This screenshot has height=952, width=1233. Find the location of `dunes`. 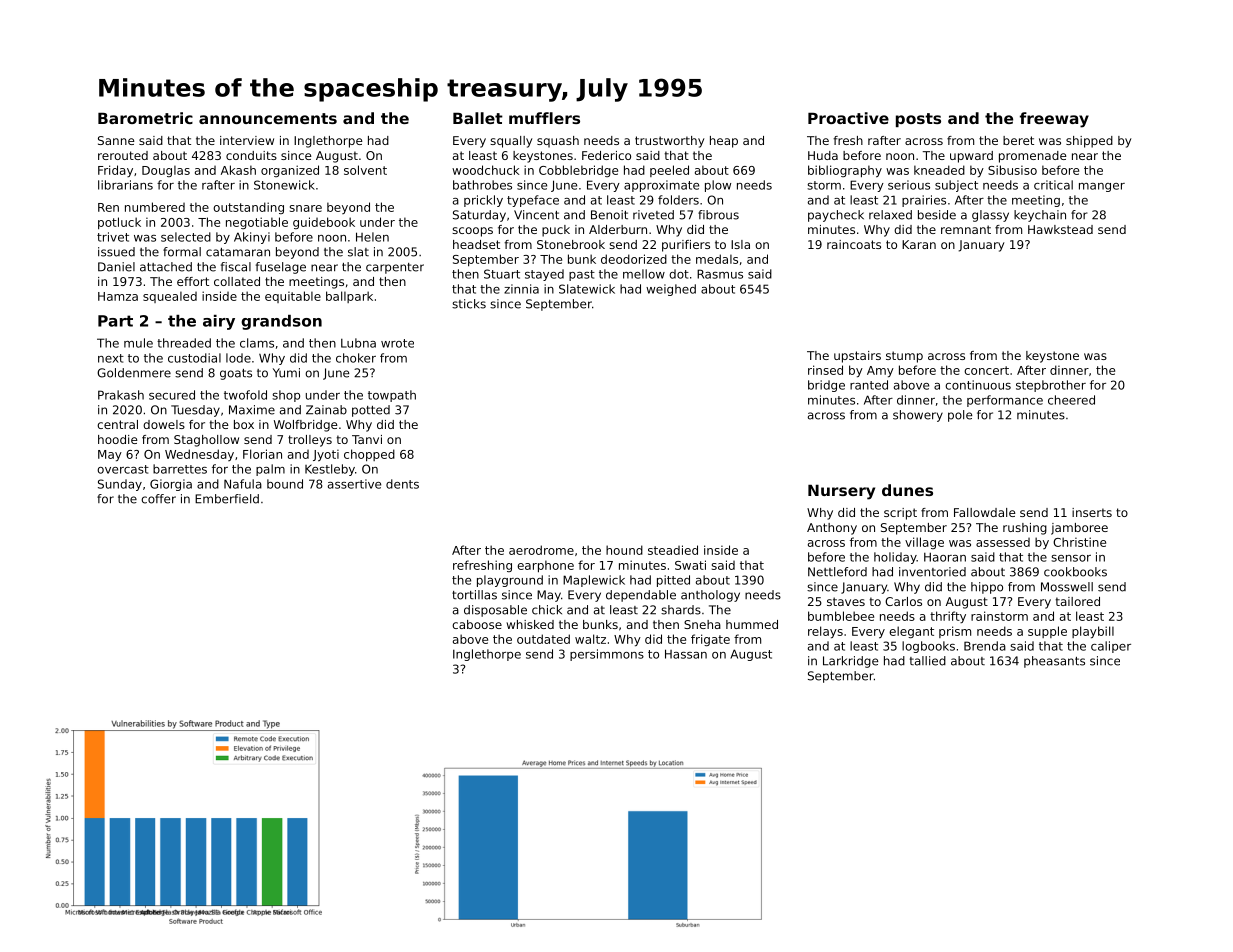

dunes is located at coordinates (907, 490).
